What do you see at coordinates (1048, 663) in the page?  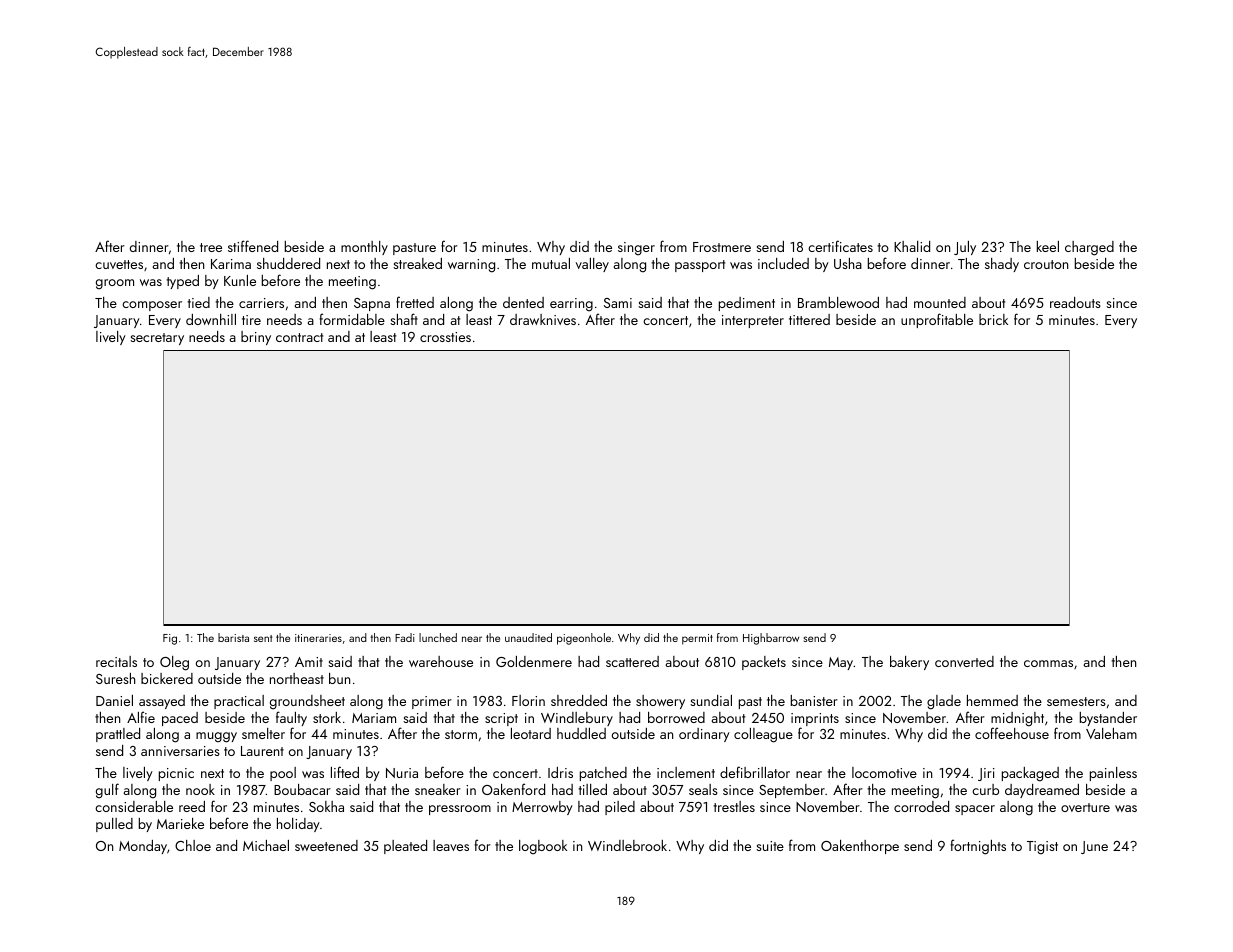 I see `commas` at bounding box center [1048, 663].
